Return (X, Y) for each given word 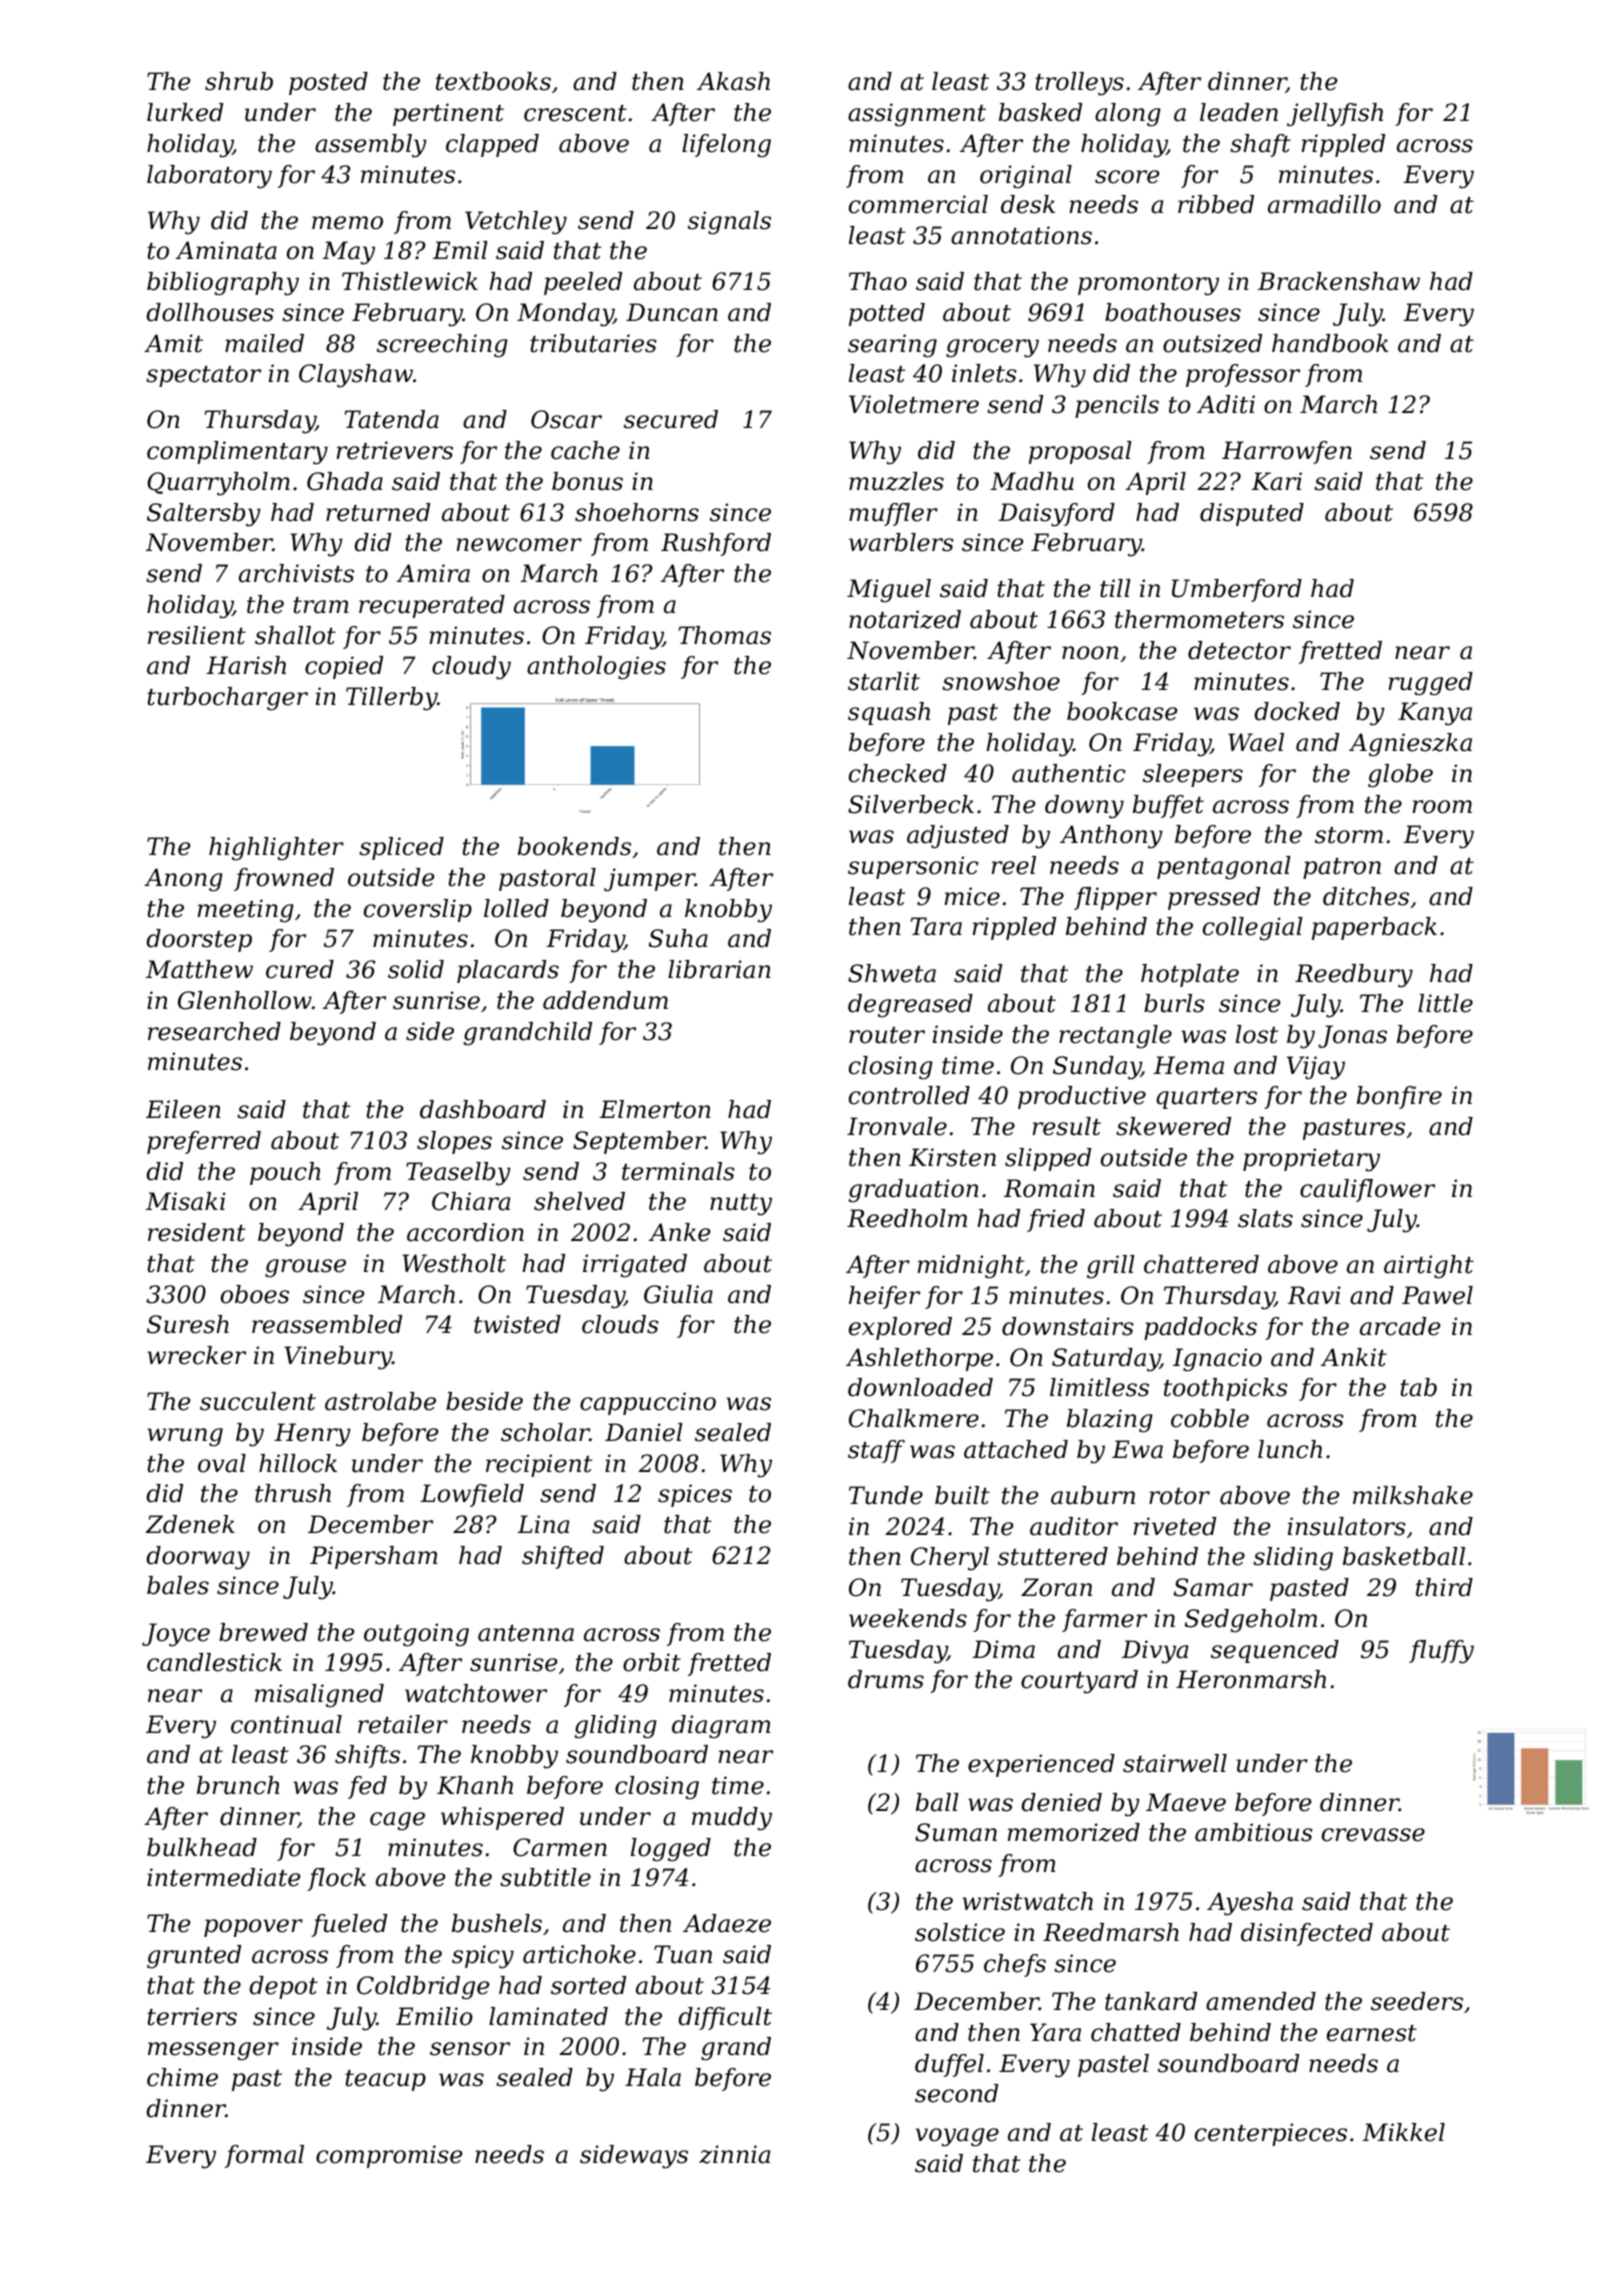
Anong (183, 880)
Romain (1049, 1188)
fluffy (1441, 1652)
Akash (733, 81)
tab (1418, 1387)
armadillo (1324, 204)
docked (1297, 711)
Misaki (186, 1201)
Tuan (683, 1954)
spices (695, 1495)
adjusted (958, 837)
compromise (389, 2156)
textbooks (493, 81)
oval (222, 1463)
